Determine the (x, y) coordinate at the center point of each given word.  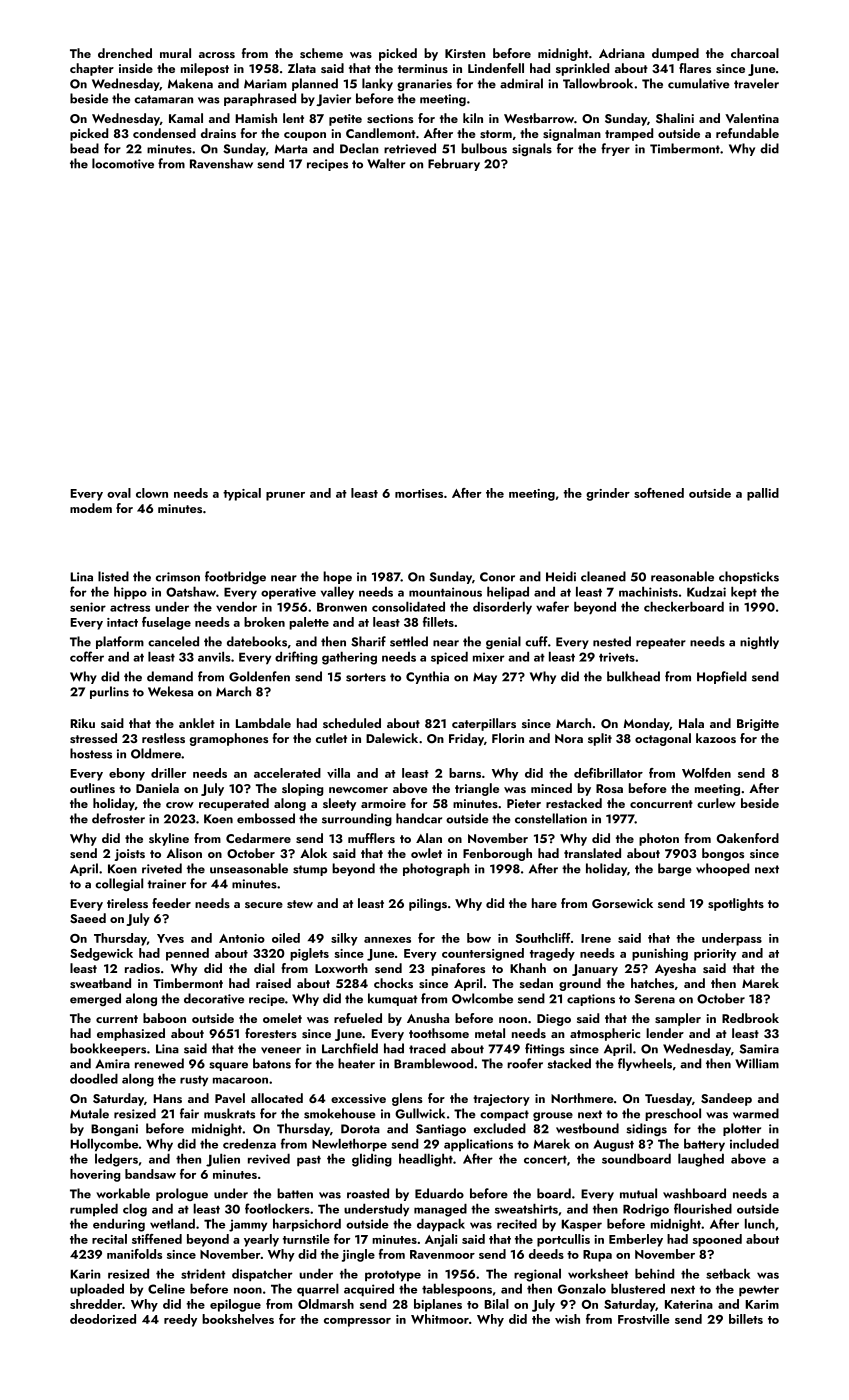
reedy (180, 1320)
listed (113, 576)
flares (695, 68)
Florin (508, 738)
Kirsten (465, 53)
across (217, 55)
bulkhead (633, 676)
